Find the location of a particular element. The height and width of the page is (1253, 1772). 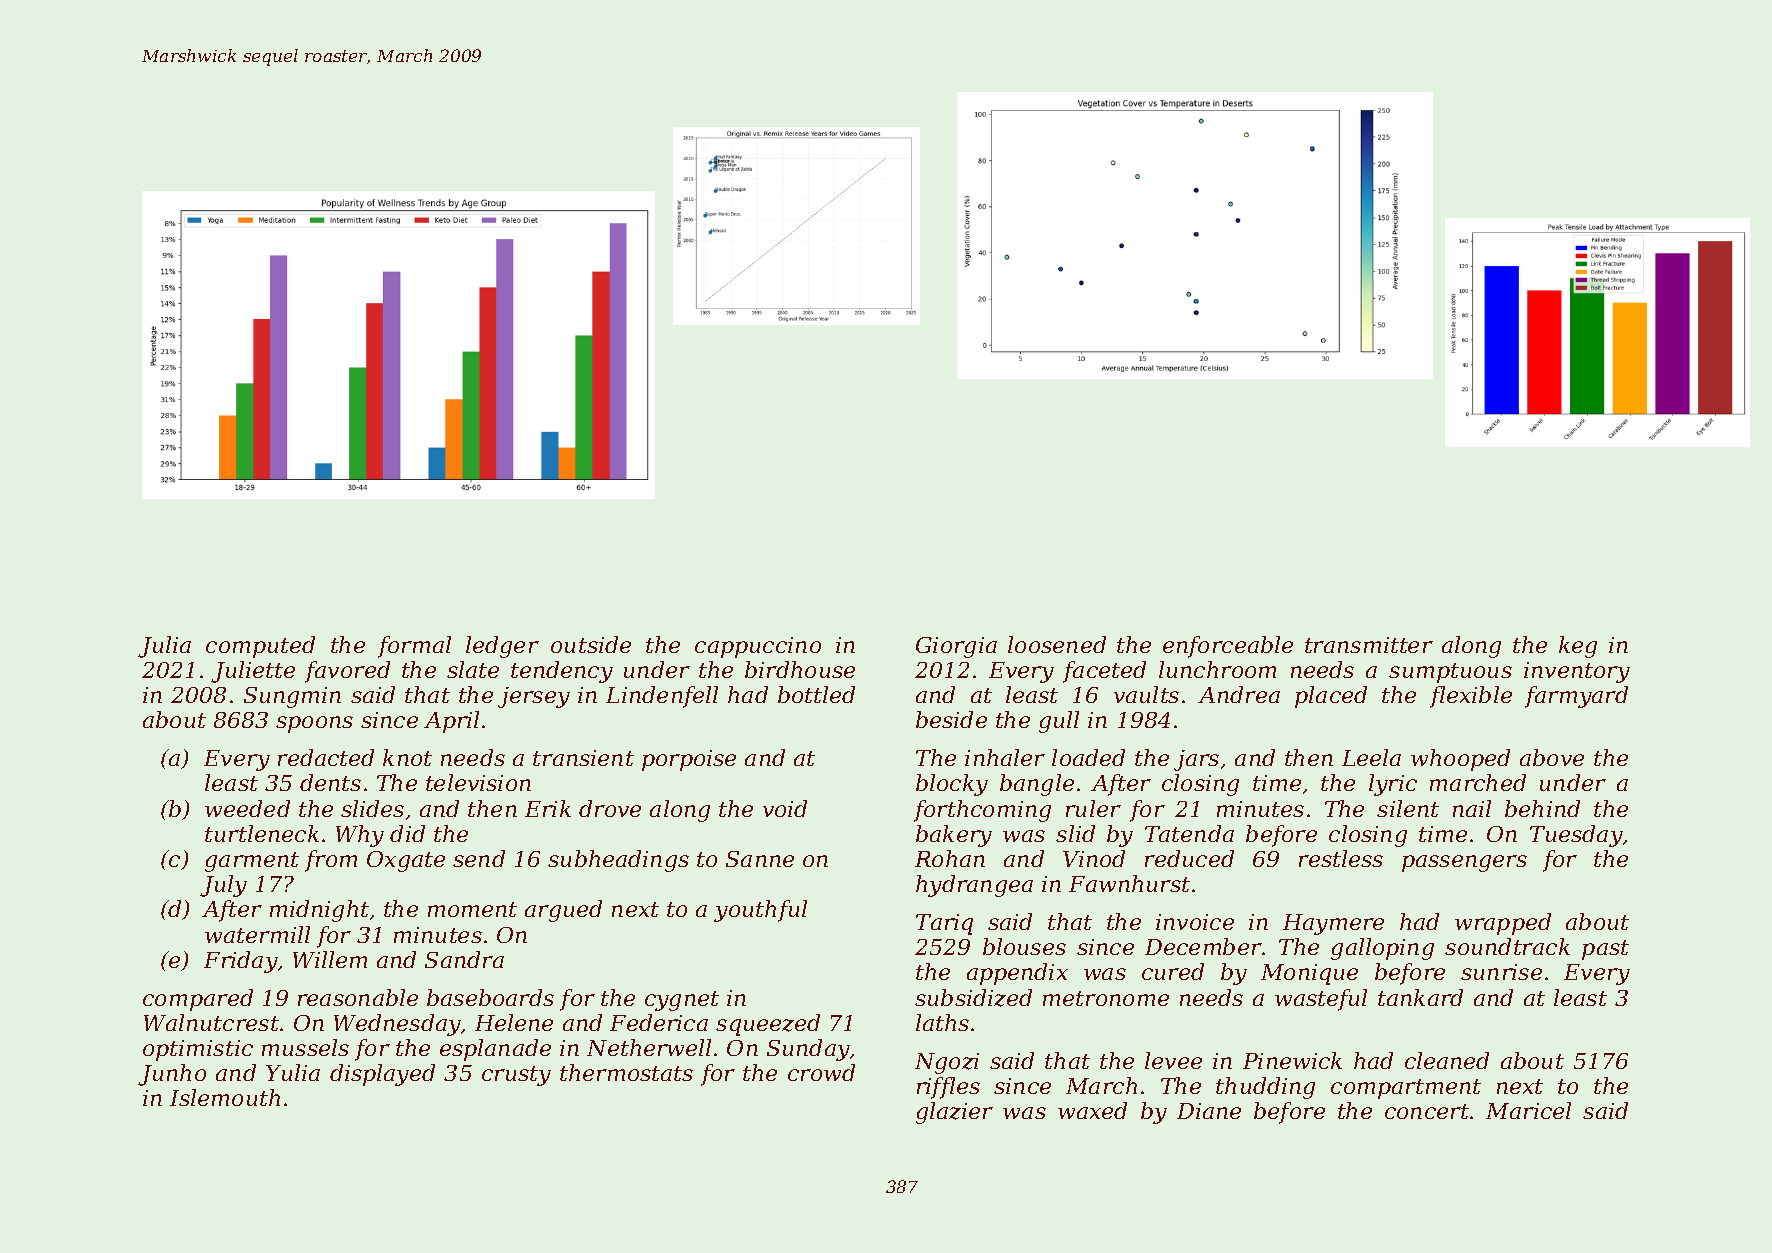

send is located at coordinates (479, 858).
